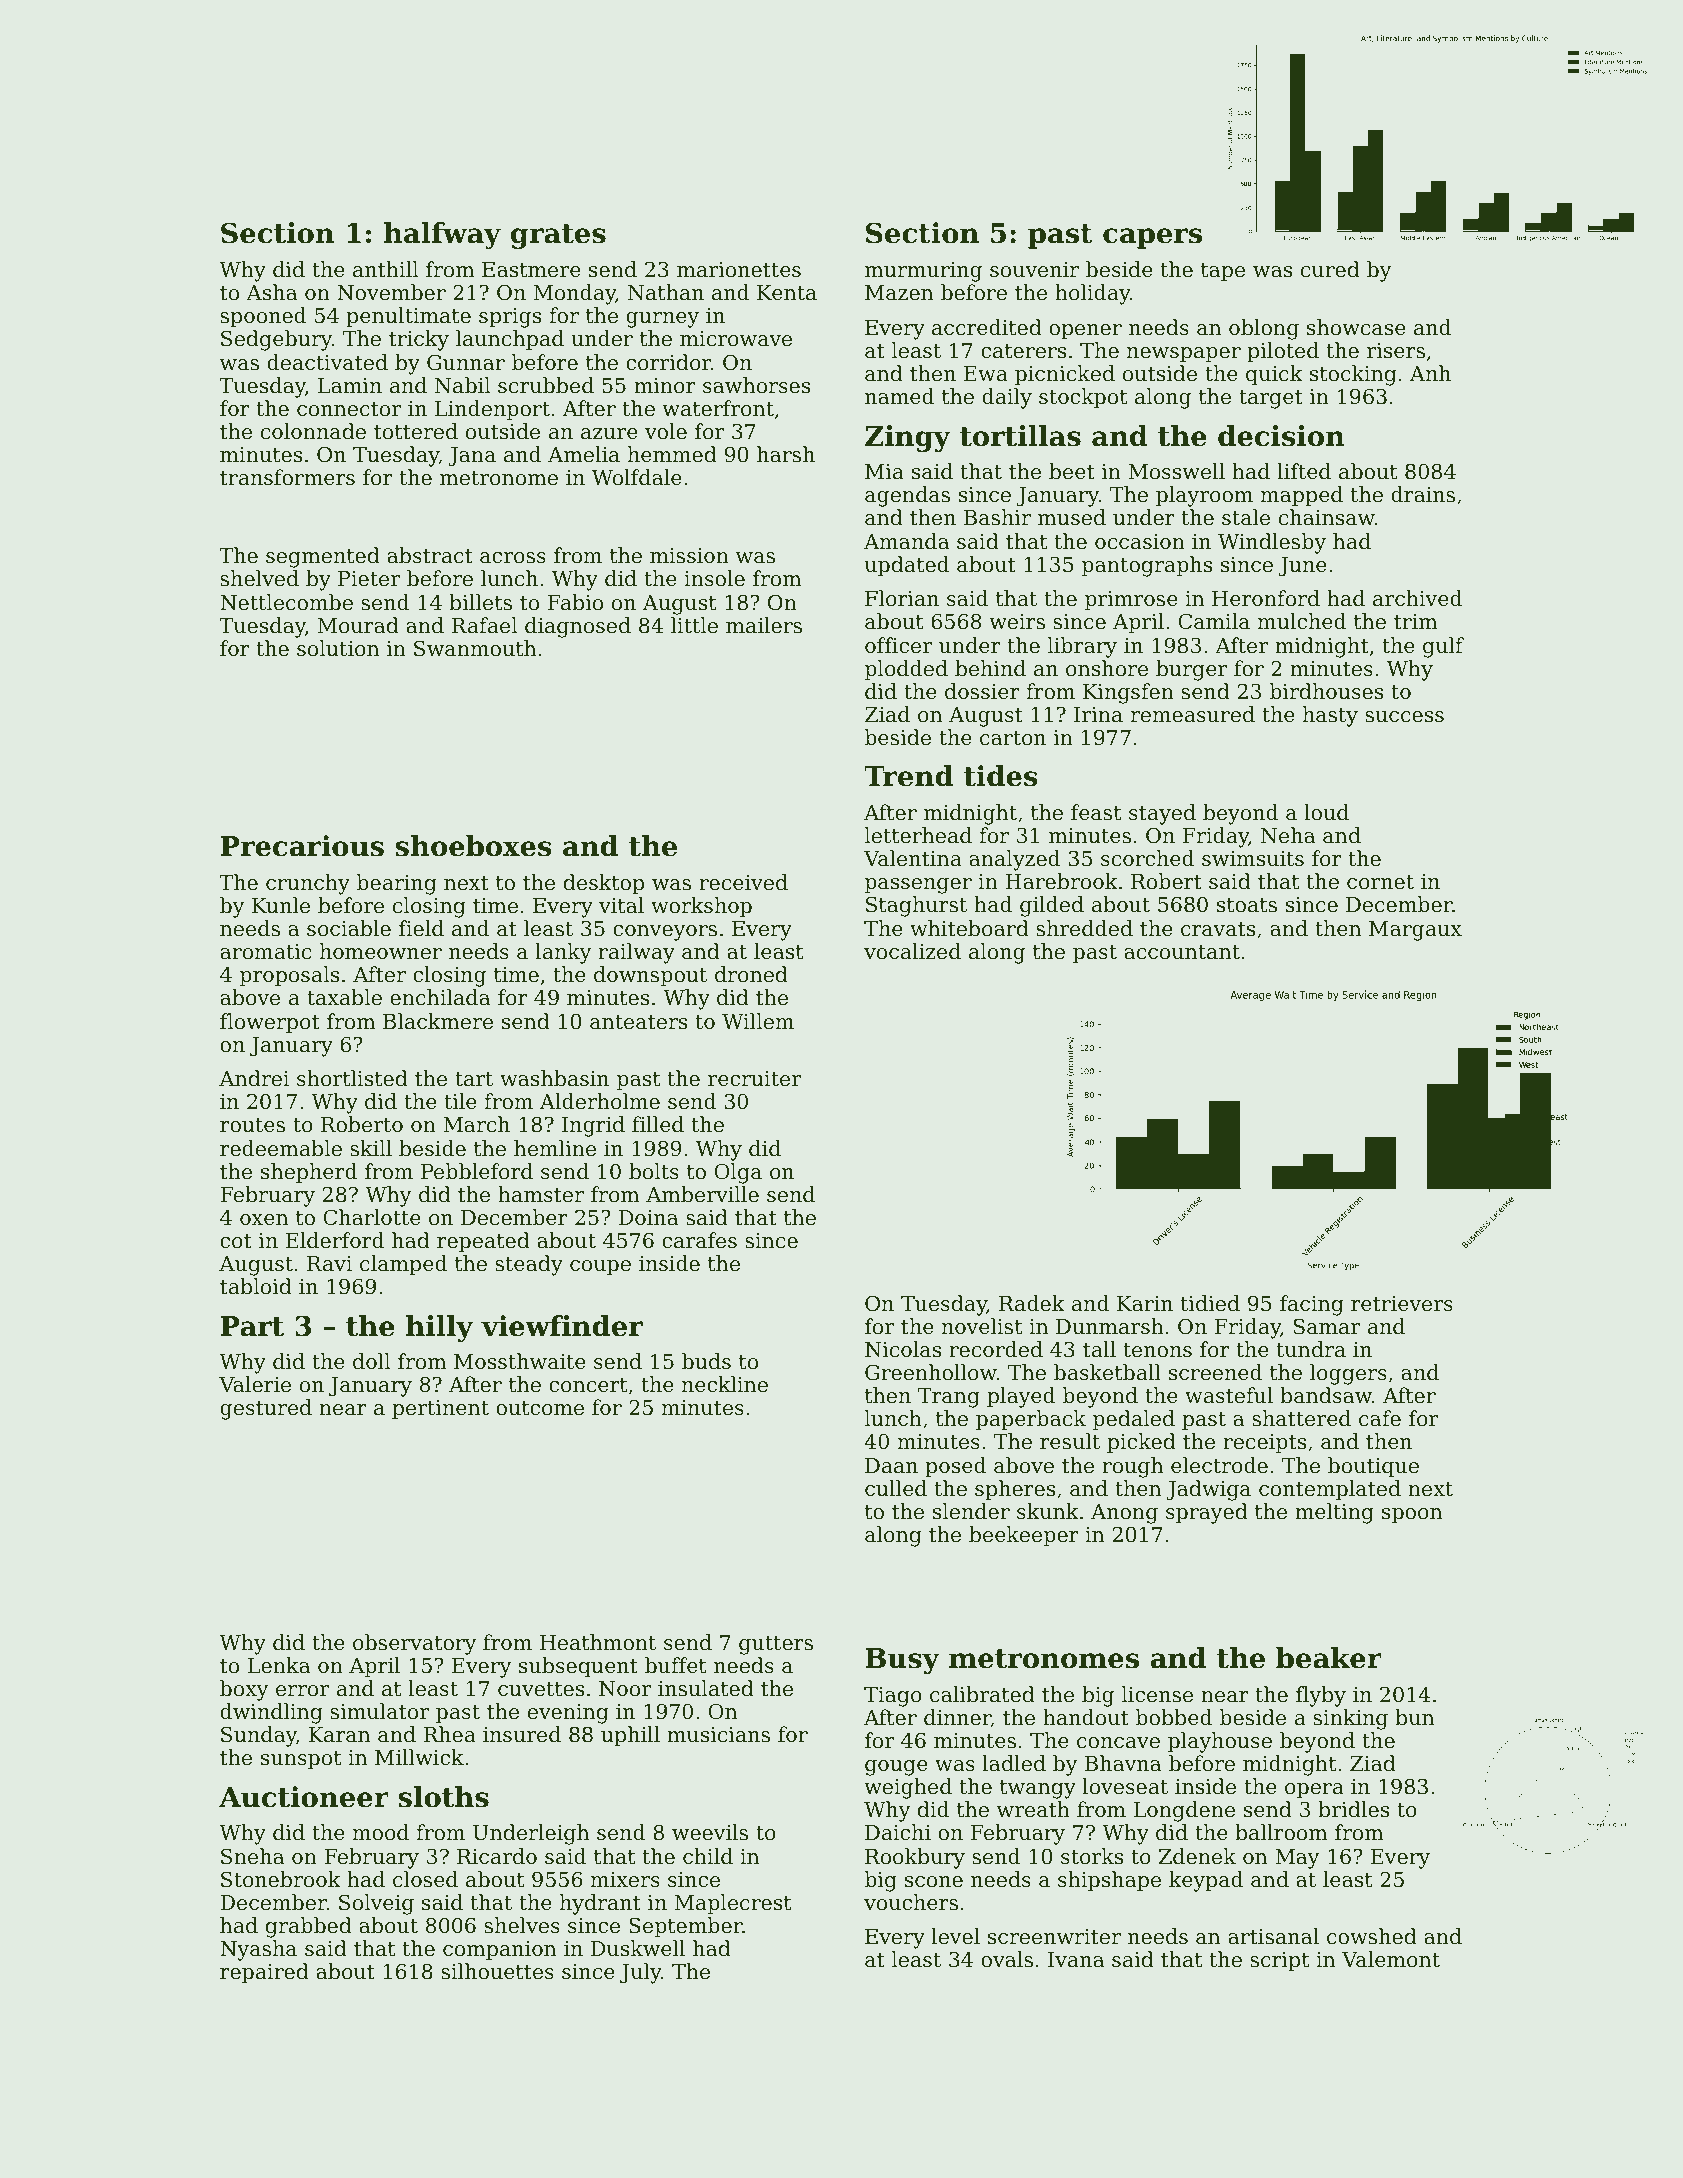  Describe the element at coordinates (1174, 1717) in the screenshot. I see `bobbed` at that location.
